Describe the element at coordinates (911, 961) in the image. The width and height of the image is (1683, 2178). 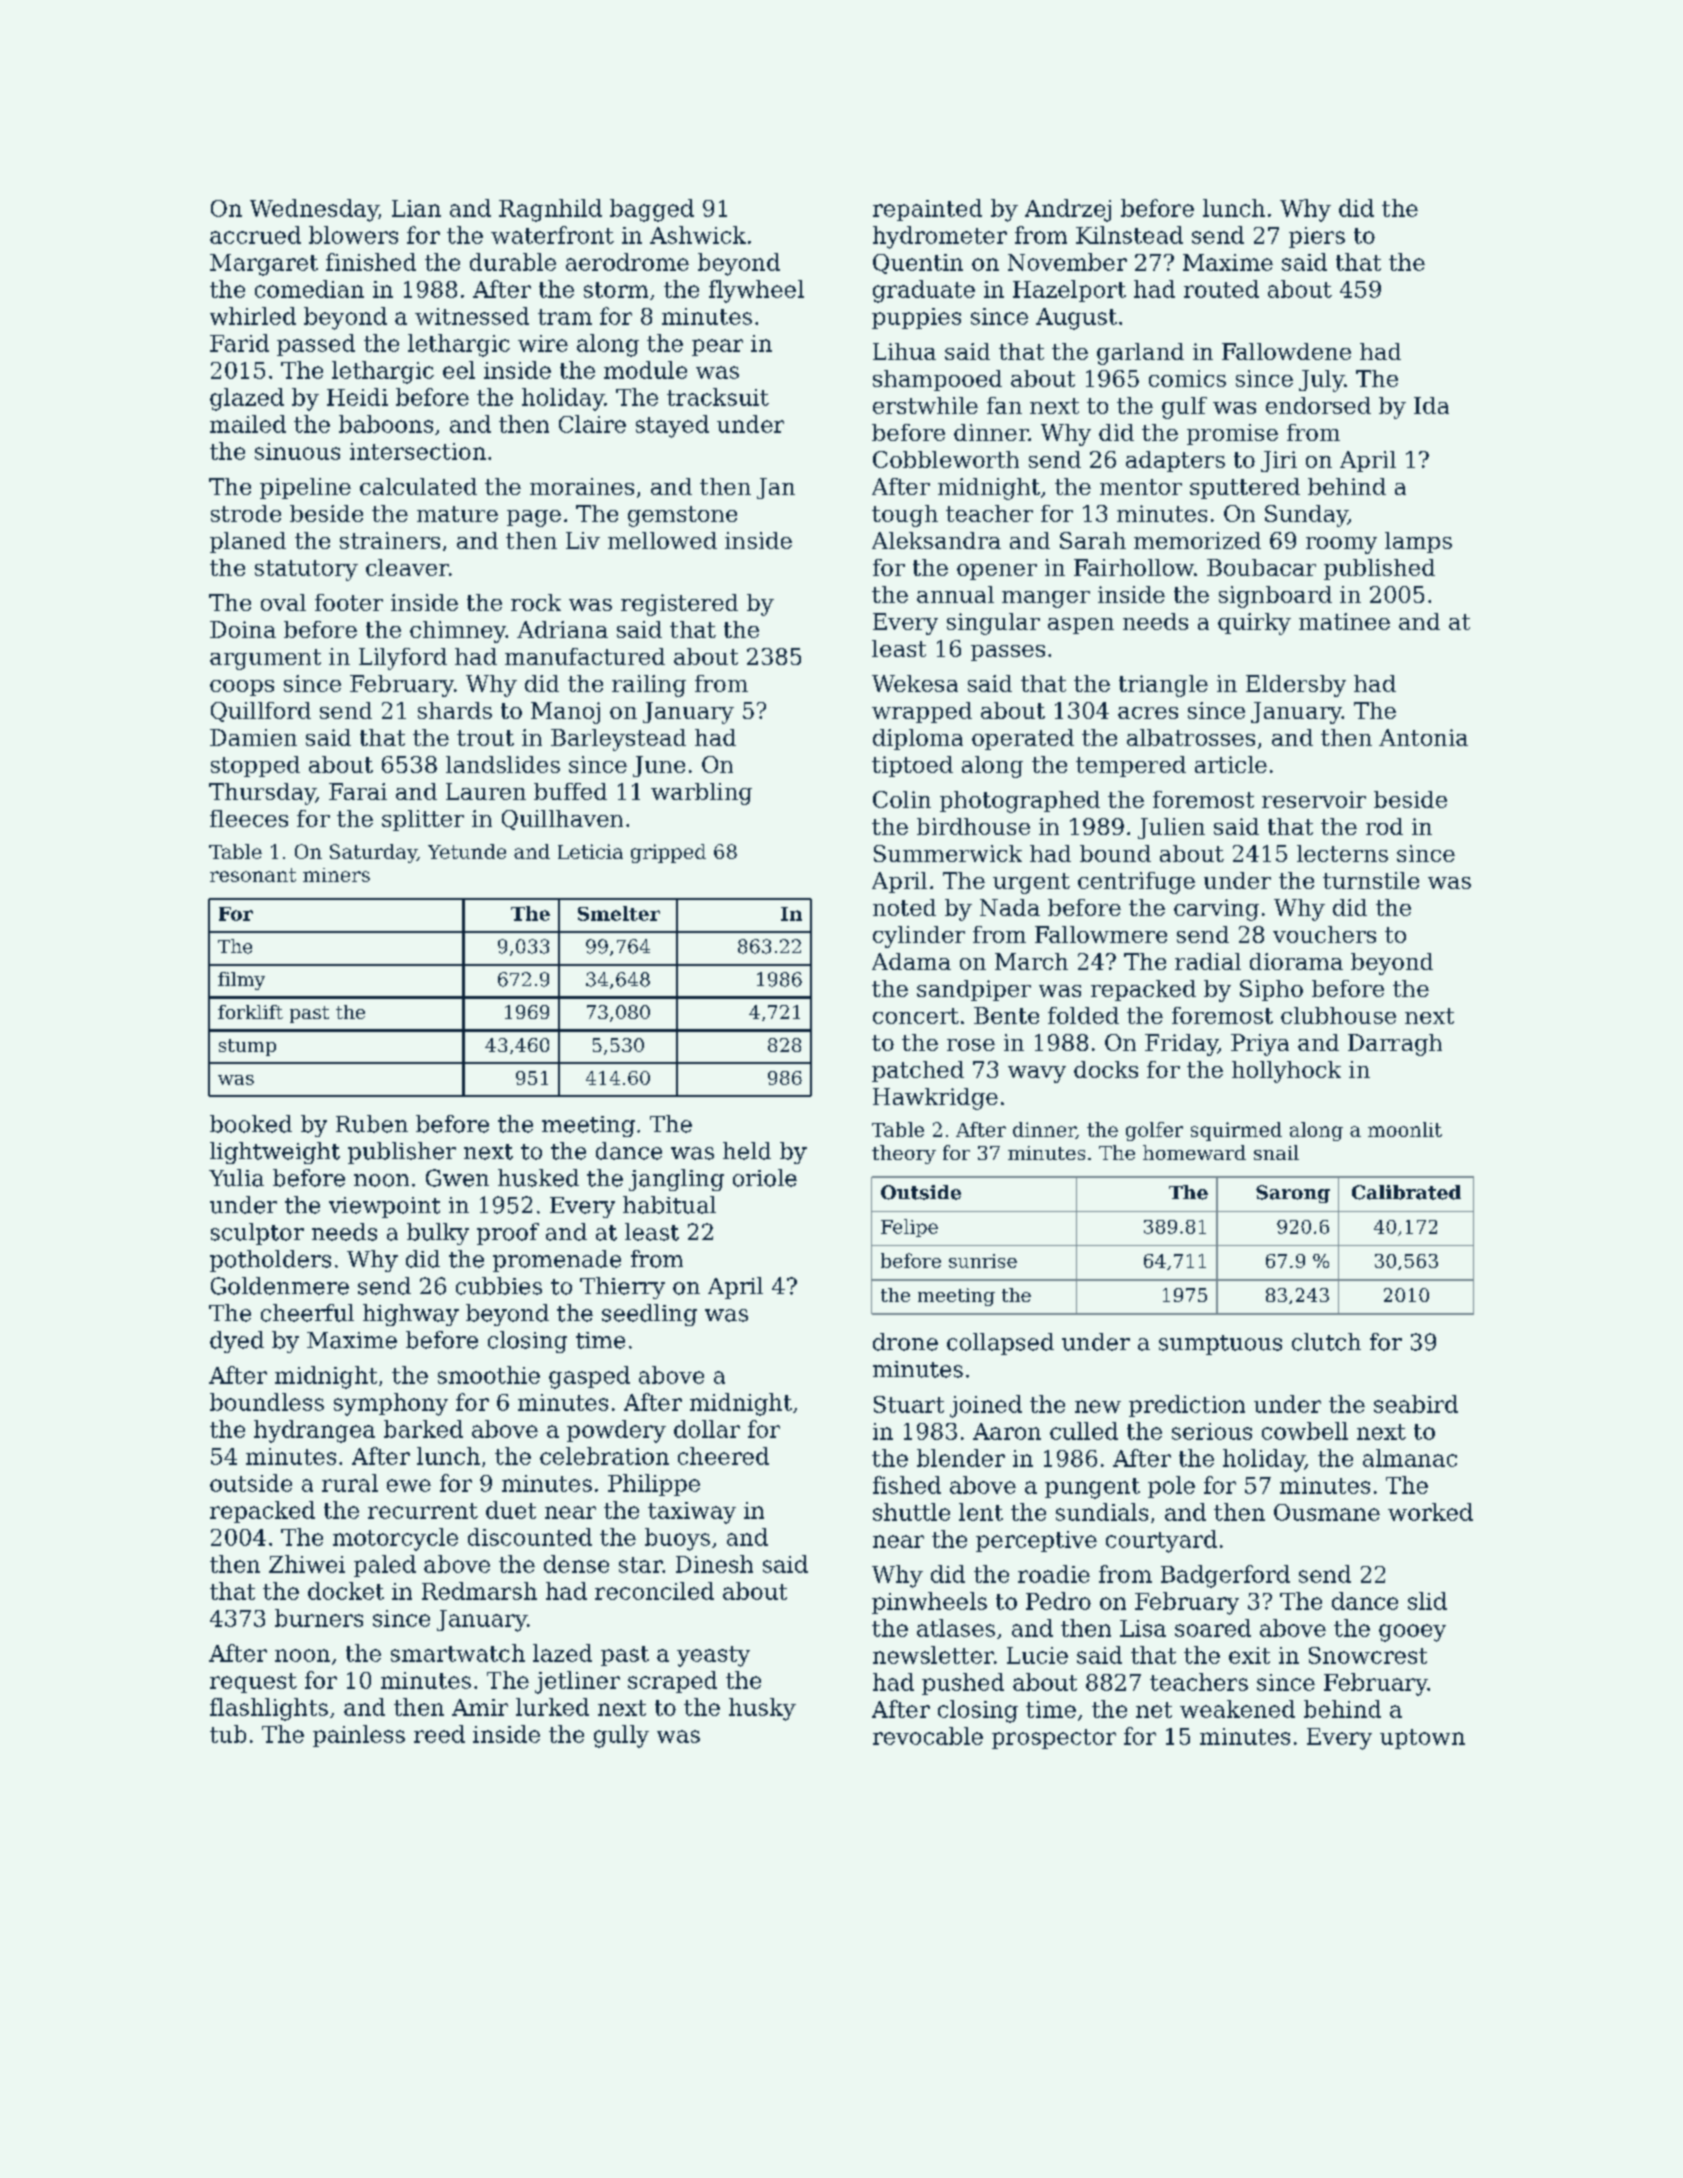
I see `Adama` at that location.
